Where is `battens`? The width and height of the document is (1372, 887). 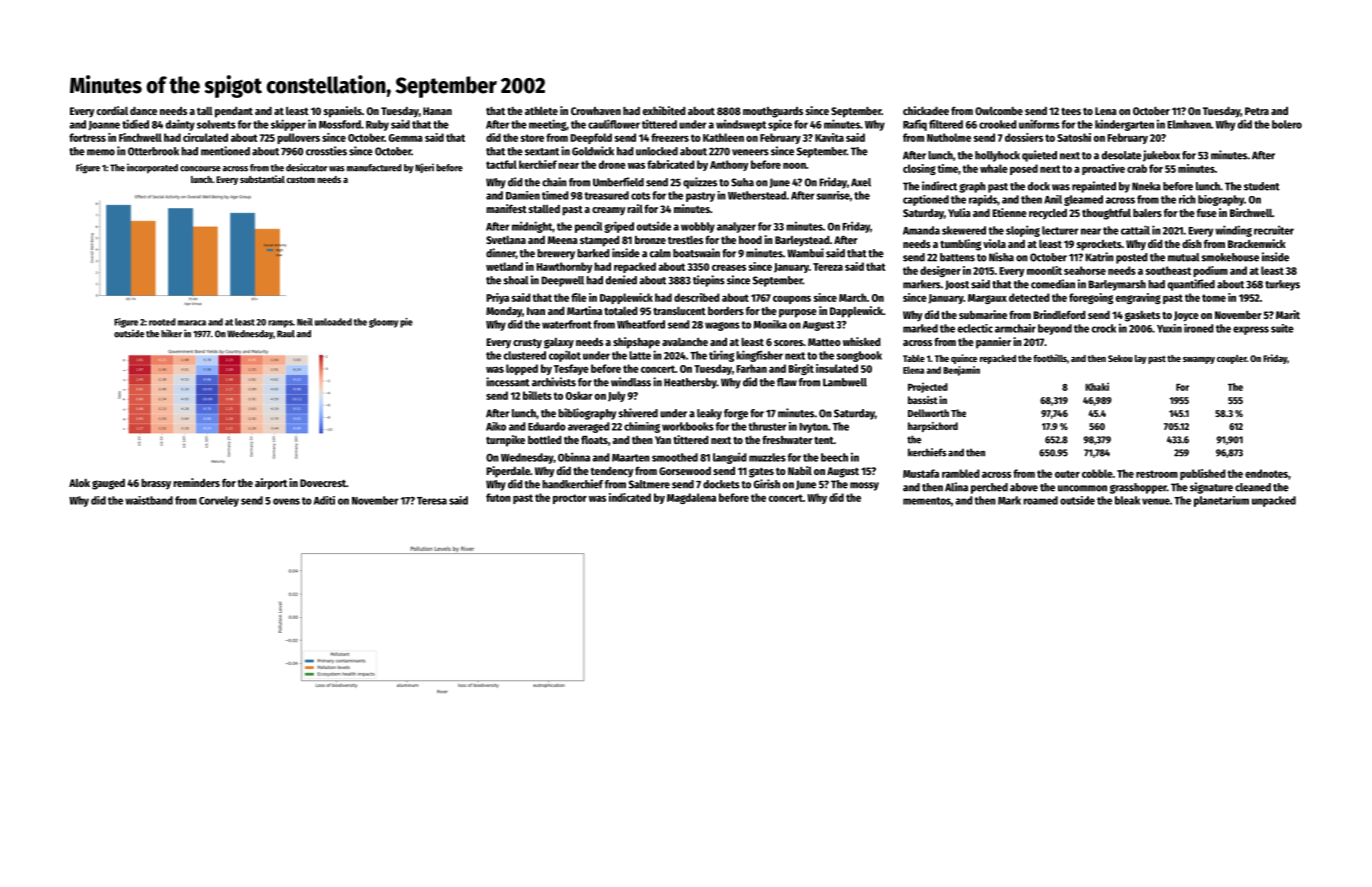
battens is located at coordinates (957, 257).
